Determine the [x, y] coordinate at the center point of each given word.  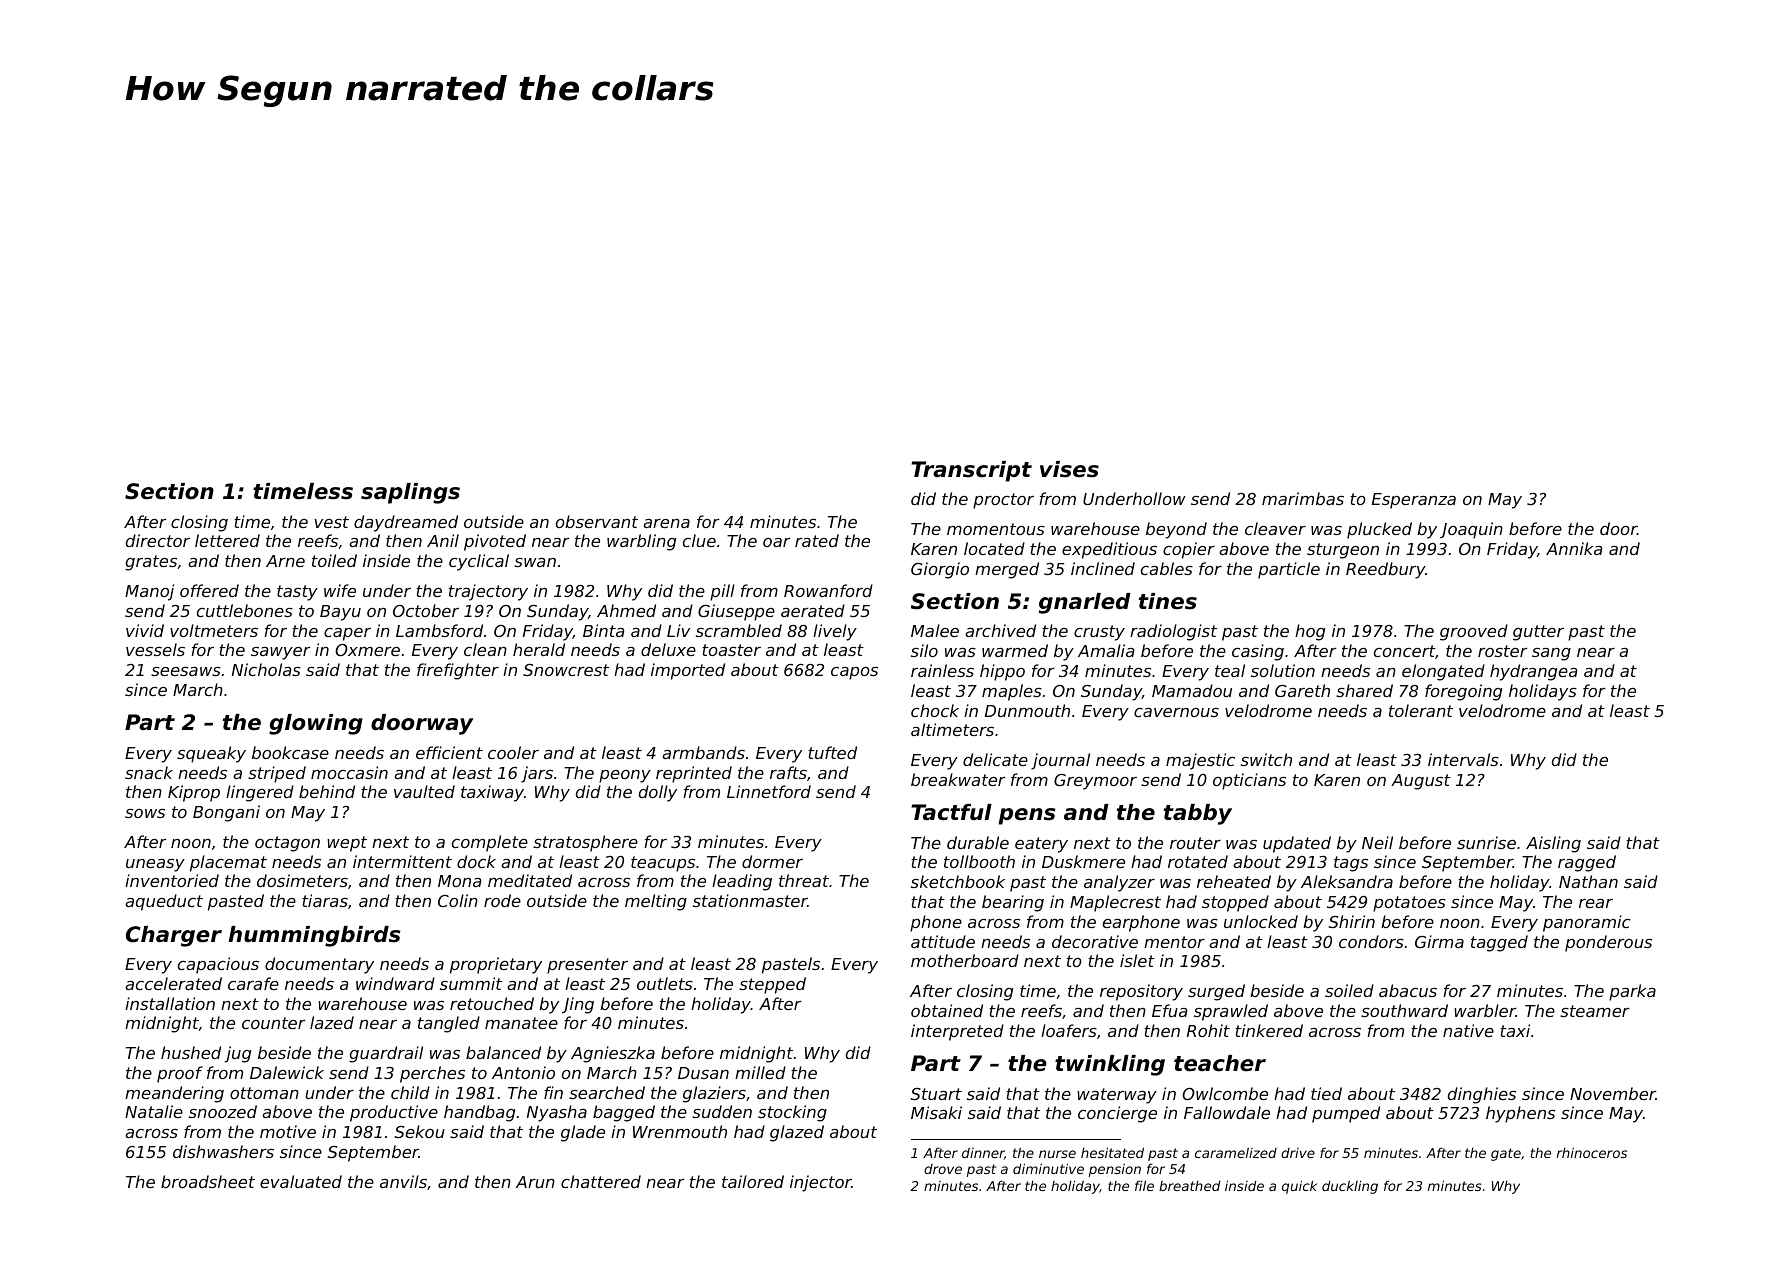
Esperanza [1414, 501]
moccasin [349, 772]
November [1613, 1093]
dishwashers [223, 1151]
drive [1298, 1153]
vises [1069, 469]
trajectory [488, 592]
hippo [1002, 672]
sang [1551, 654]
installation [170, 1003]
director [158, 540]
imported [688, 671]
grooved [1474, 632]
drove [943, 1169]
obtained [947, 1010]
